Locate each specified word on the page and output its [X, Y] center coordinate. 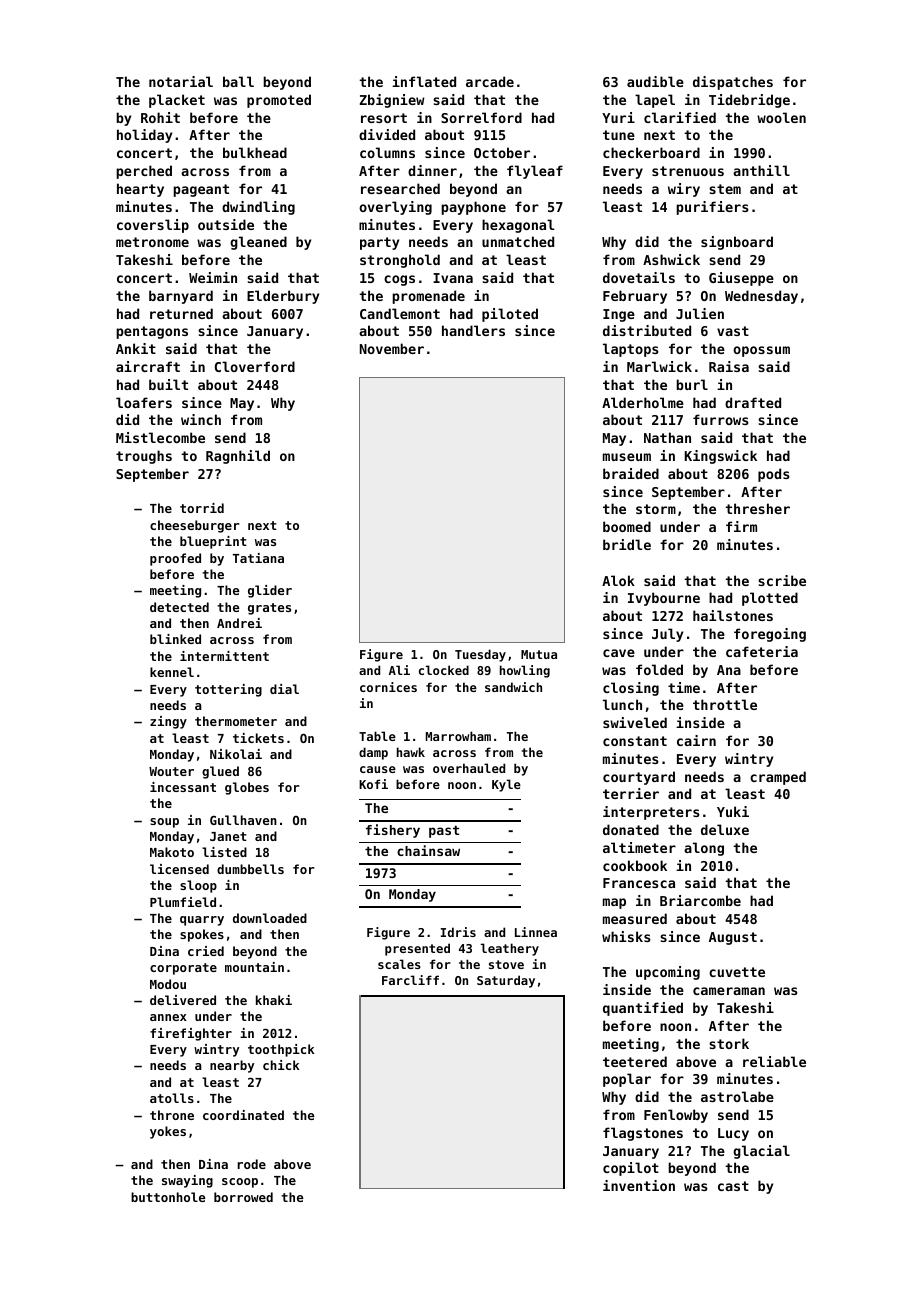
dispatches [733, 83]
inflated [424, 81]
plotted [770, 599]
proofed [175, 559]
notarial [181, 81]
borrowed [243, 1197]
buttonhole [168, 1197]
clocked [444, 670]
